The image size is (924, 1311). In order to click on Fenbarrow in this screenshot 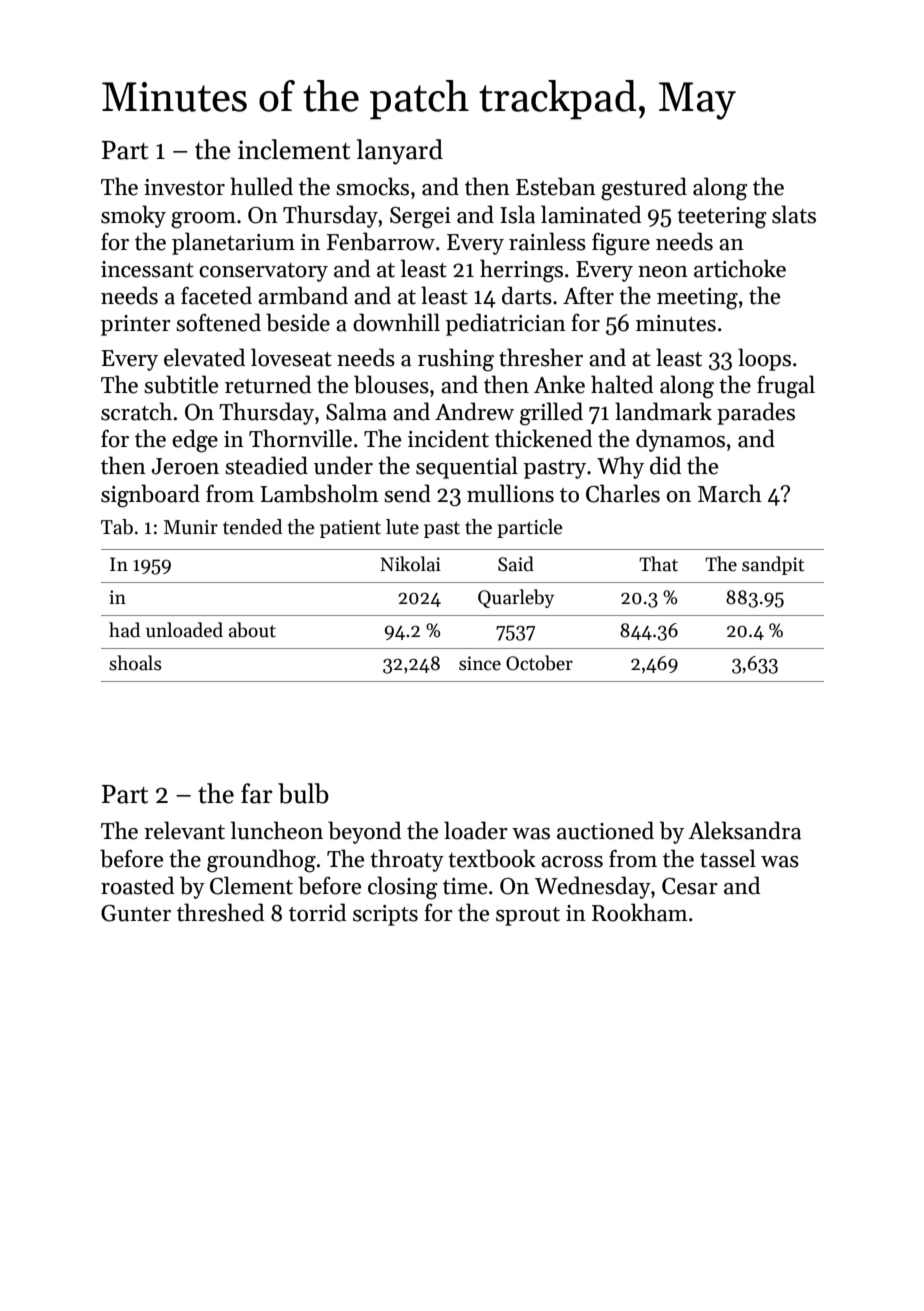, I will do `click(381, 241)`.
